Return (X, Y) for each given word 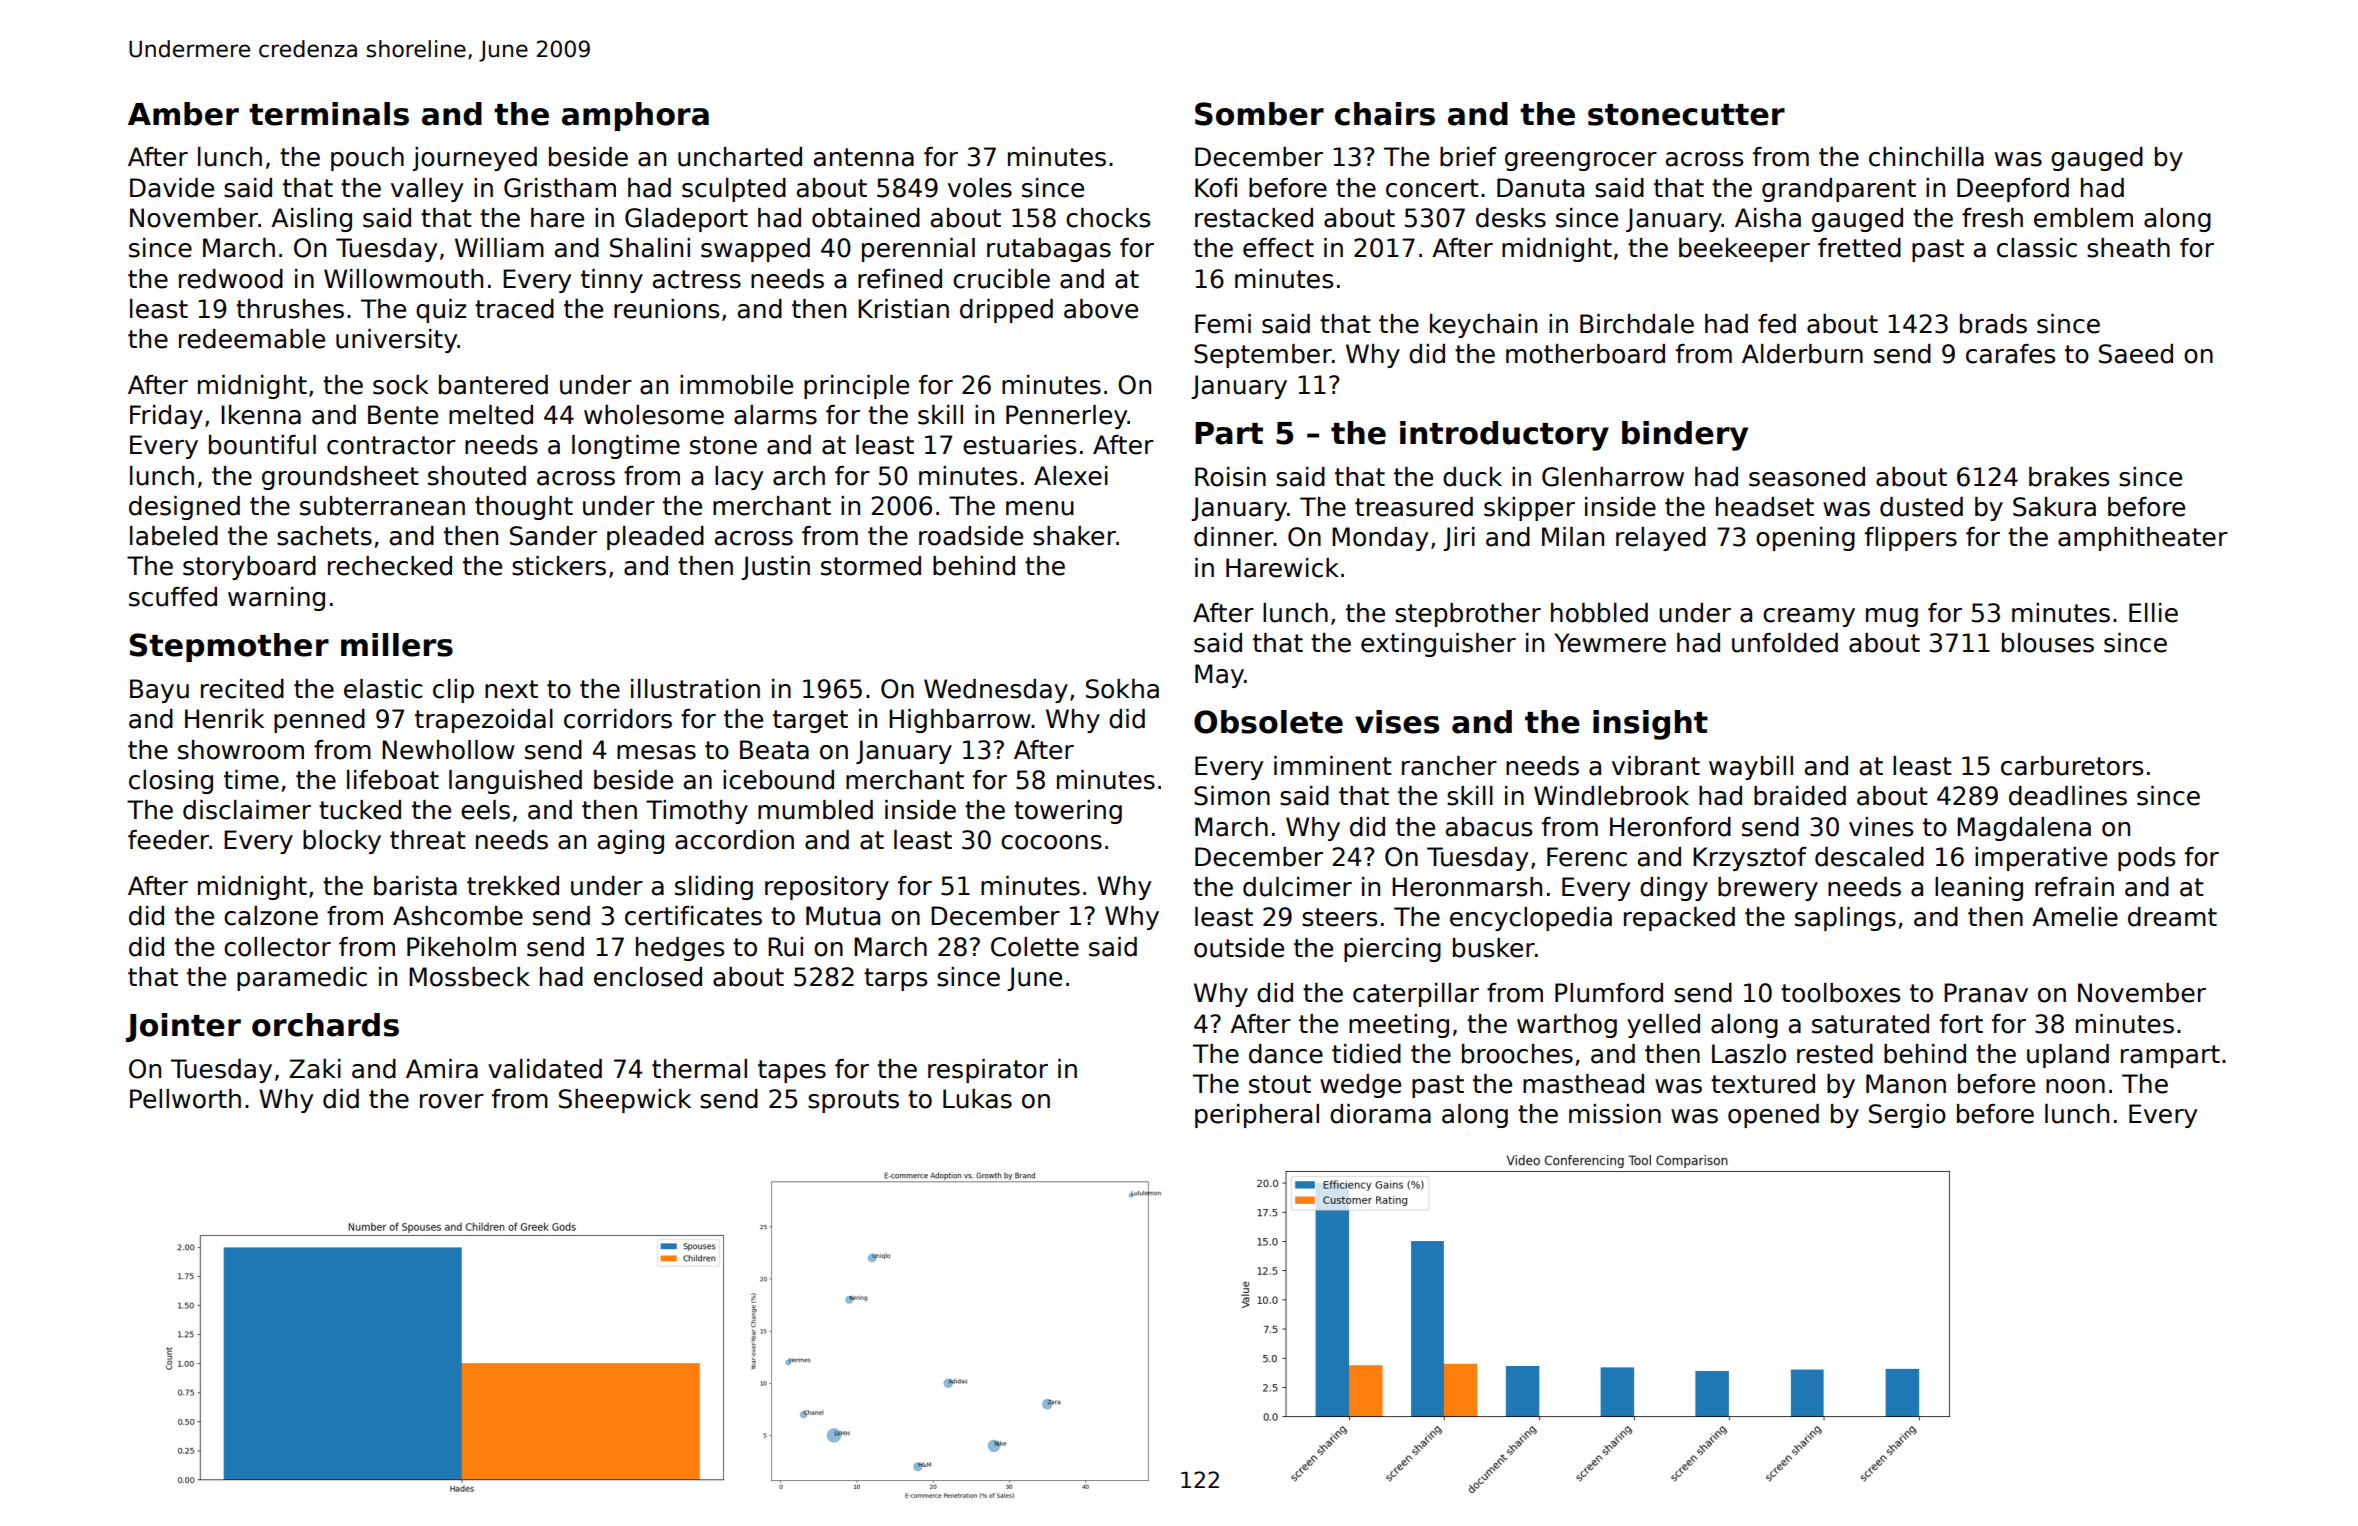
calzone (271, 916)
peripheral (1257, 1116)
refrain (2074, 887)
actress (697, 279)
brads (1993, 324)
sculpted (734, 190)
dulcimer (1297, 887)
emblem (2083, 218)
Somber (1259, 114)
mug (1892, 617)
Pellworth (185, 1099)
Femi (1223, 324)
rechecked (390, 566)
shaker (1074, 536)
